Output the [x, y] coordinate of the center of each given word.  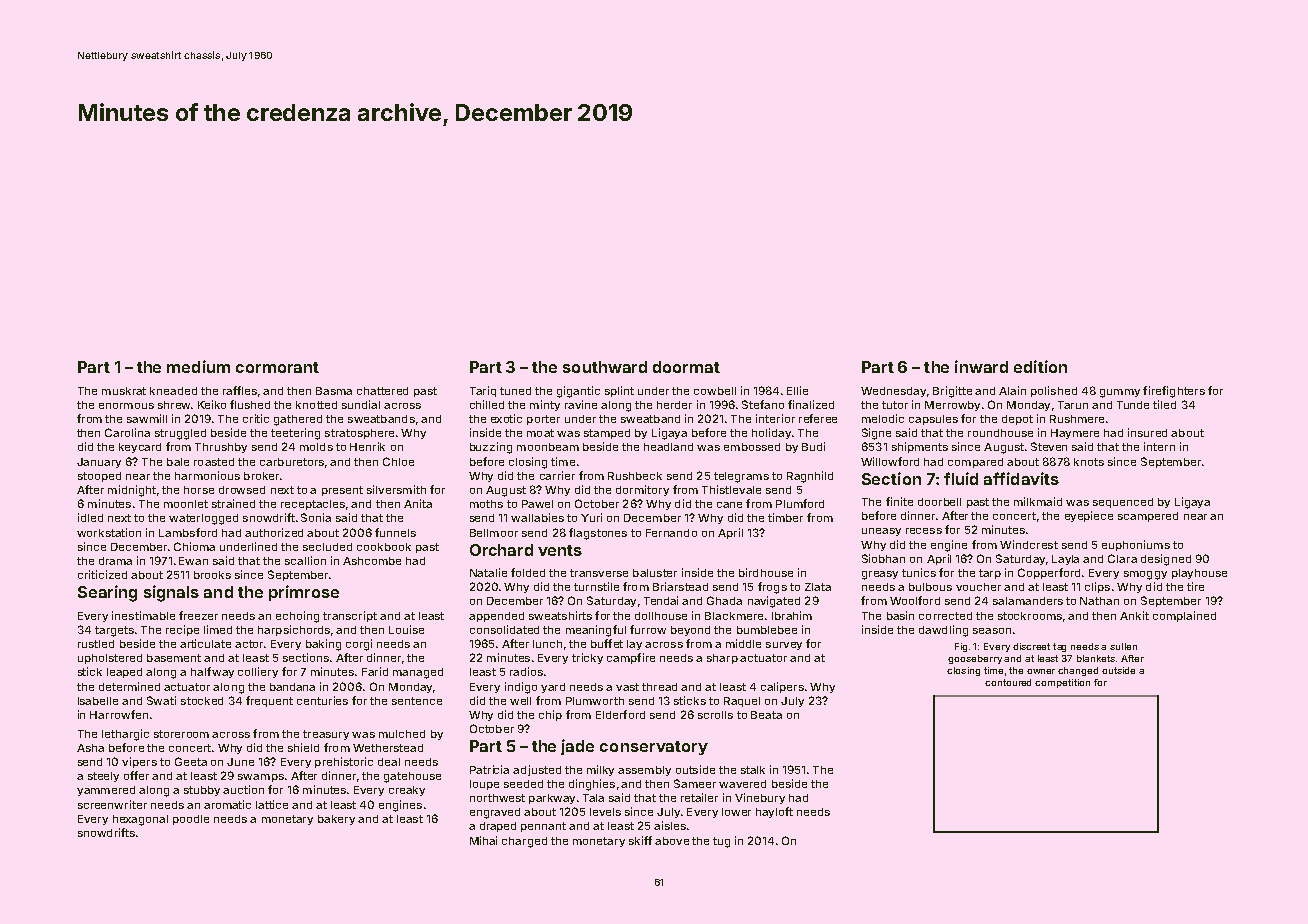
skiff [640, 840]
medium [198, 366]
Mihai [483, 840]
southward [605, 367]
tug [721, 842]
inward [981, 366]
